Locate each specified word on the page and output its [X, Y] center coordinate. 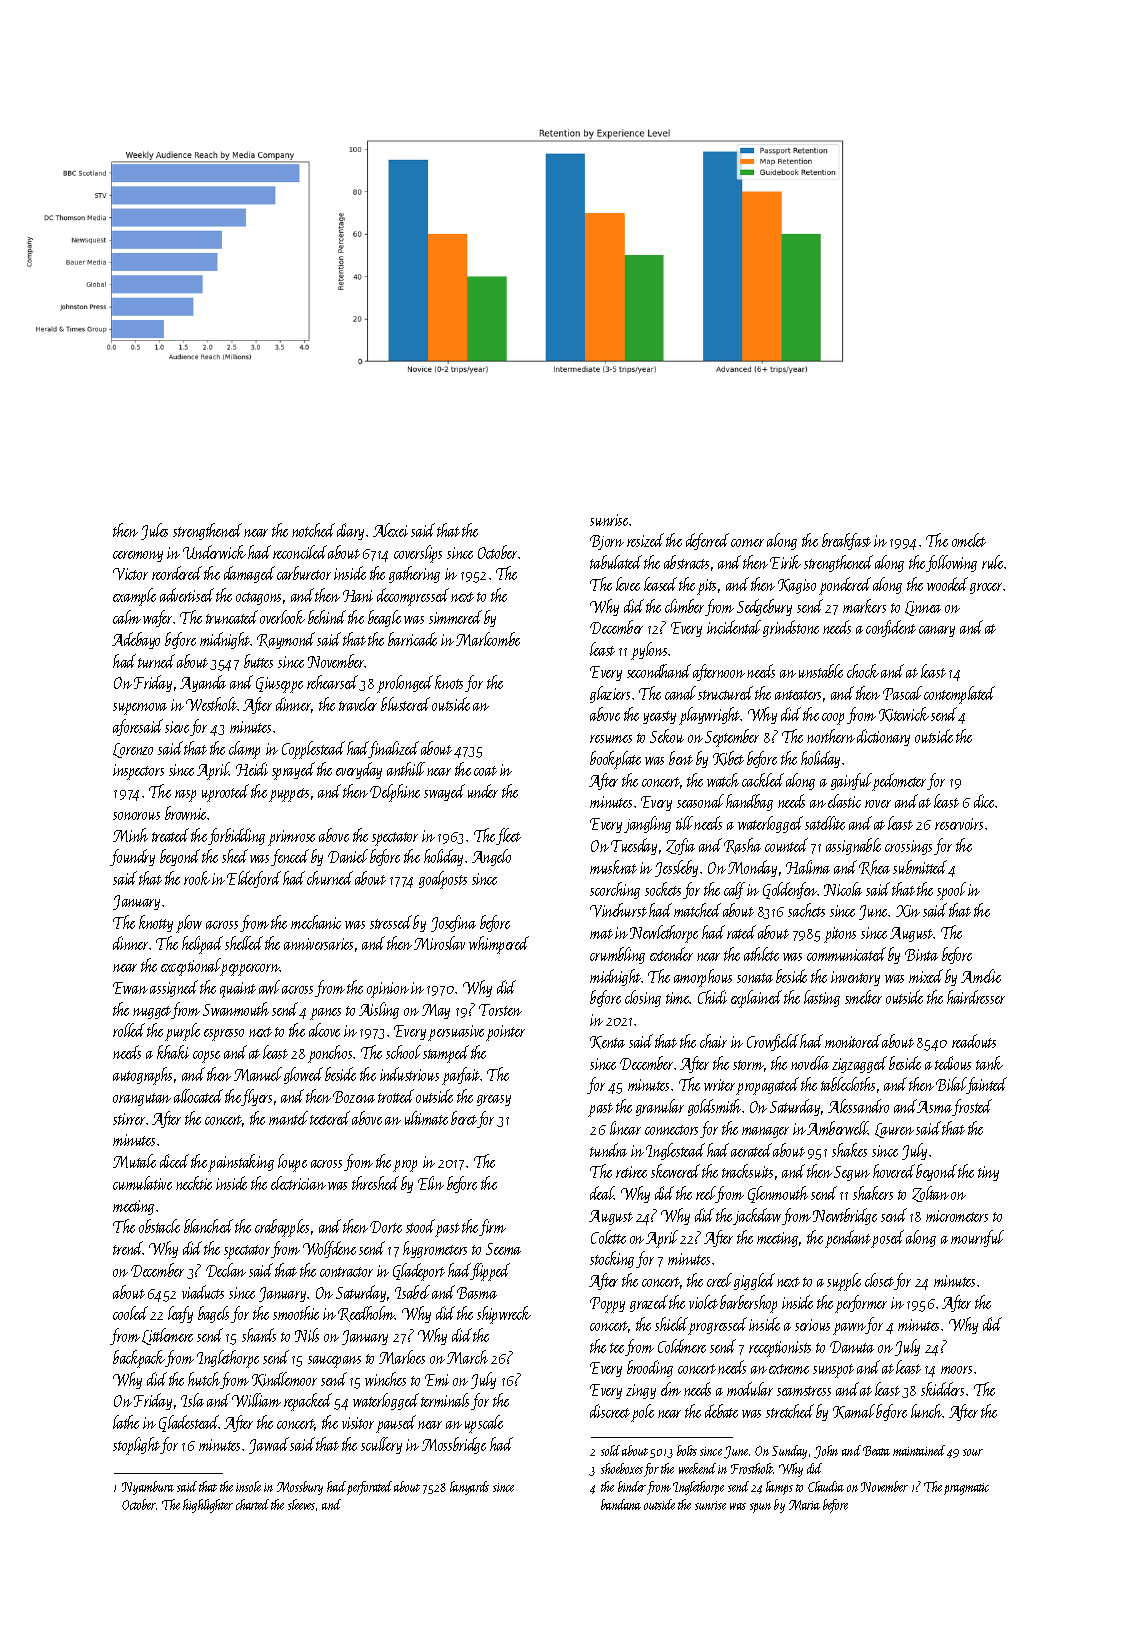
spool [951, 891]
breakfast [846, 541]
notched [313, 530]
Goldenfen [790, 890]
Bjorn [607, 542]
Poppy [607, 1305]
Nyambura [148, 1488]
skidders [942, 1389]
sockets [663, 889]
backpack [139, 1359]
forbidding [236, 836]
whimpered [499, 945]
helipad [202, 945]
